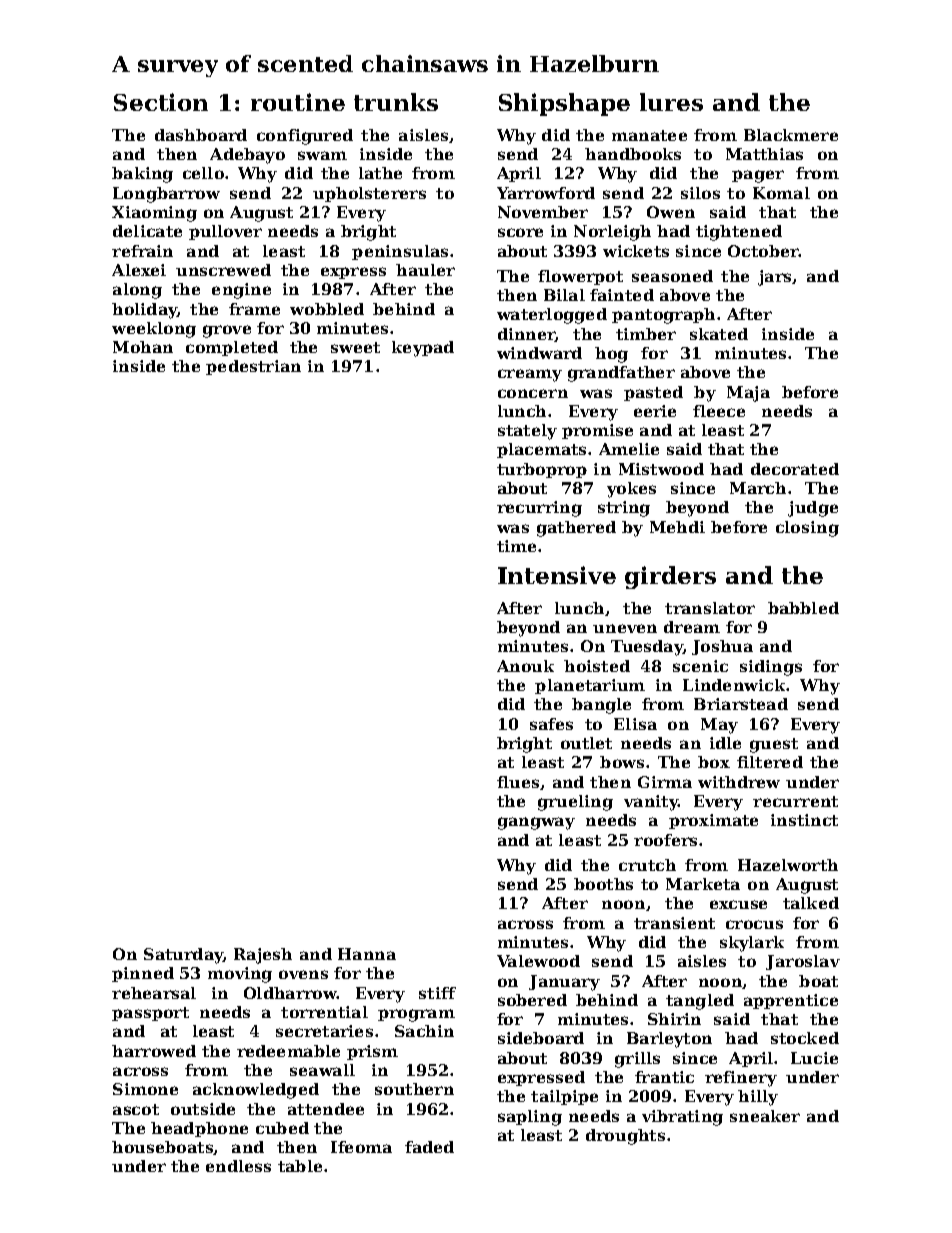 The height and width of the document is (1233, 952). What do you see at coordinates (161, 102) in the document?
I see `Section` at bounding box center [161, 102].
